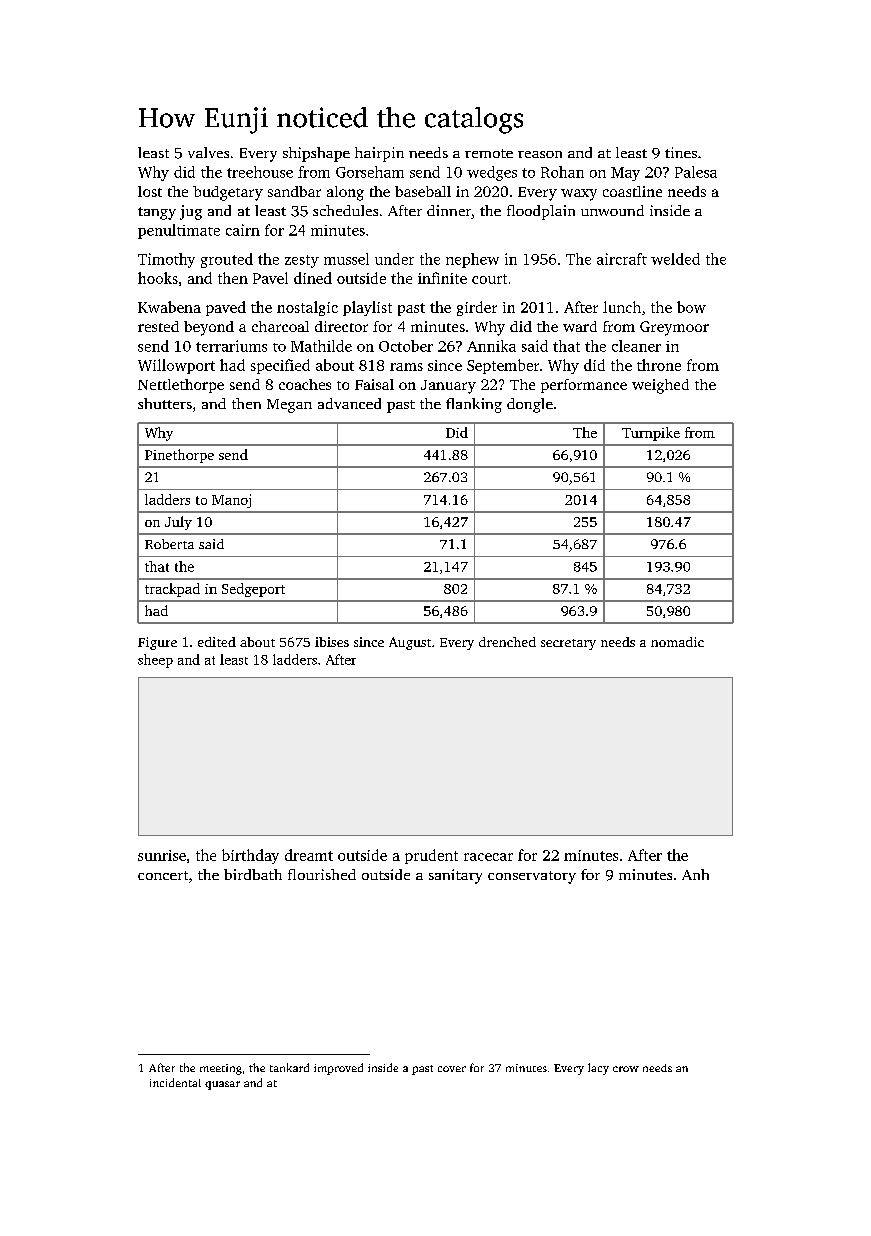 Image resolution: width=871 pixels, height=1236 pixels. Describe the element at coordinates (379, 154) in the document. I see `hairpin` at that location.
